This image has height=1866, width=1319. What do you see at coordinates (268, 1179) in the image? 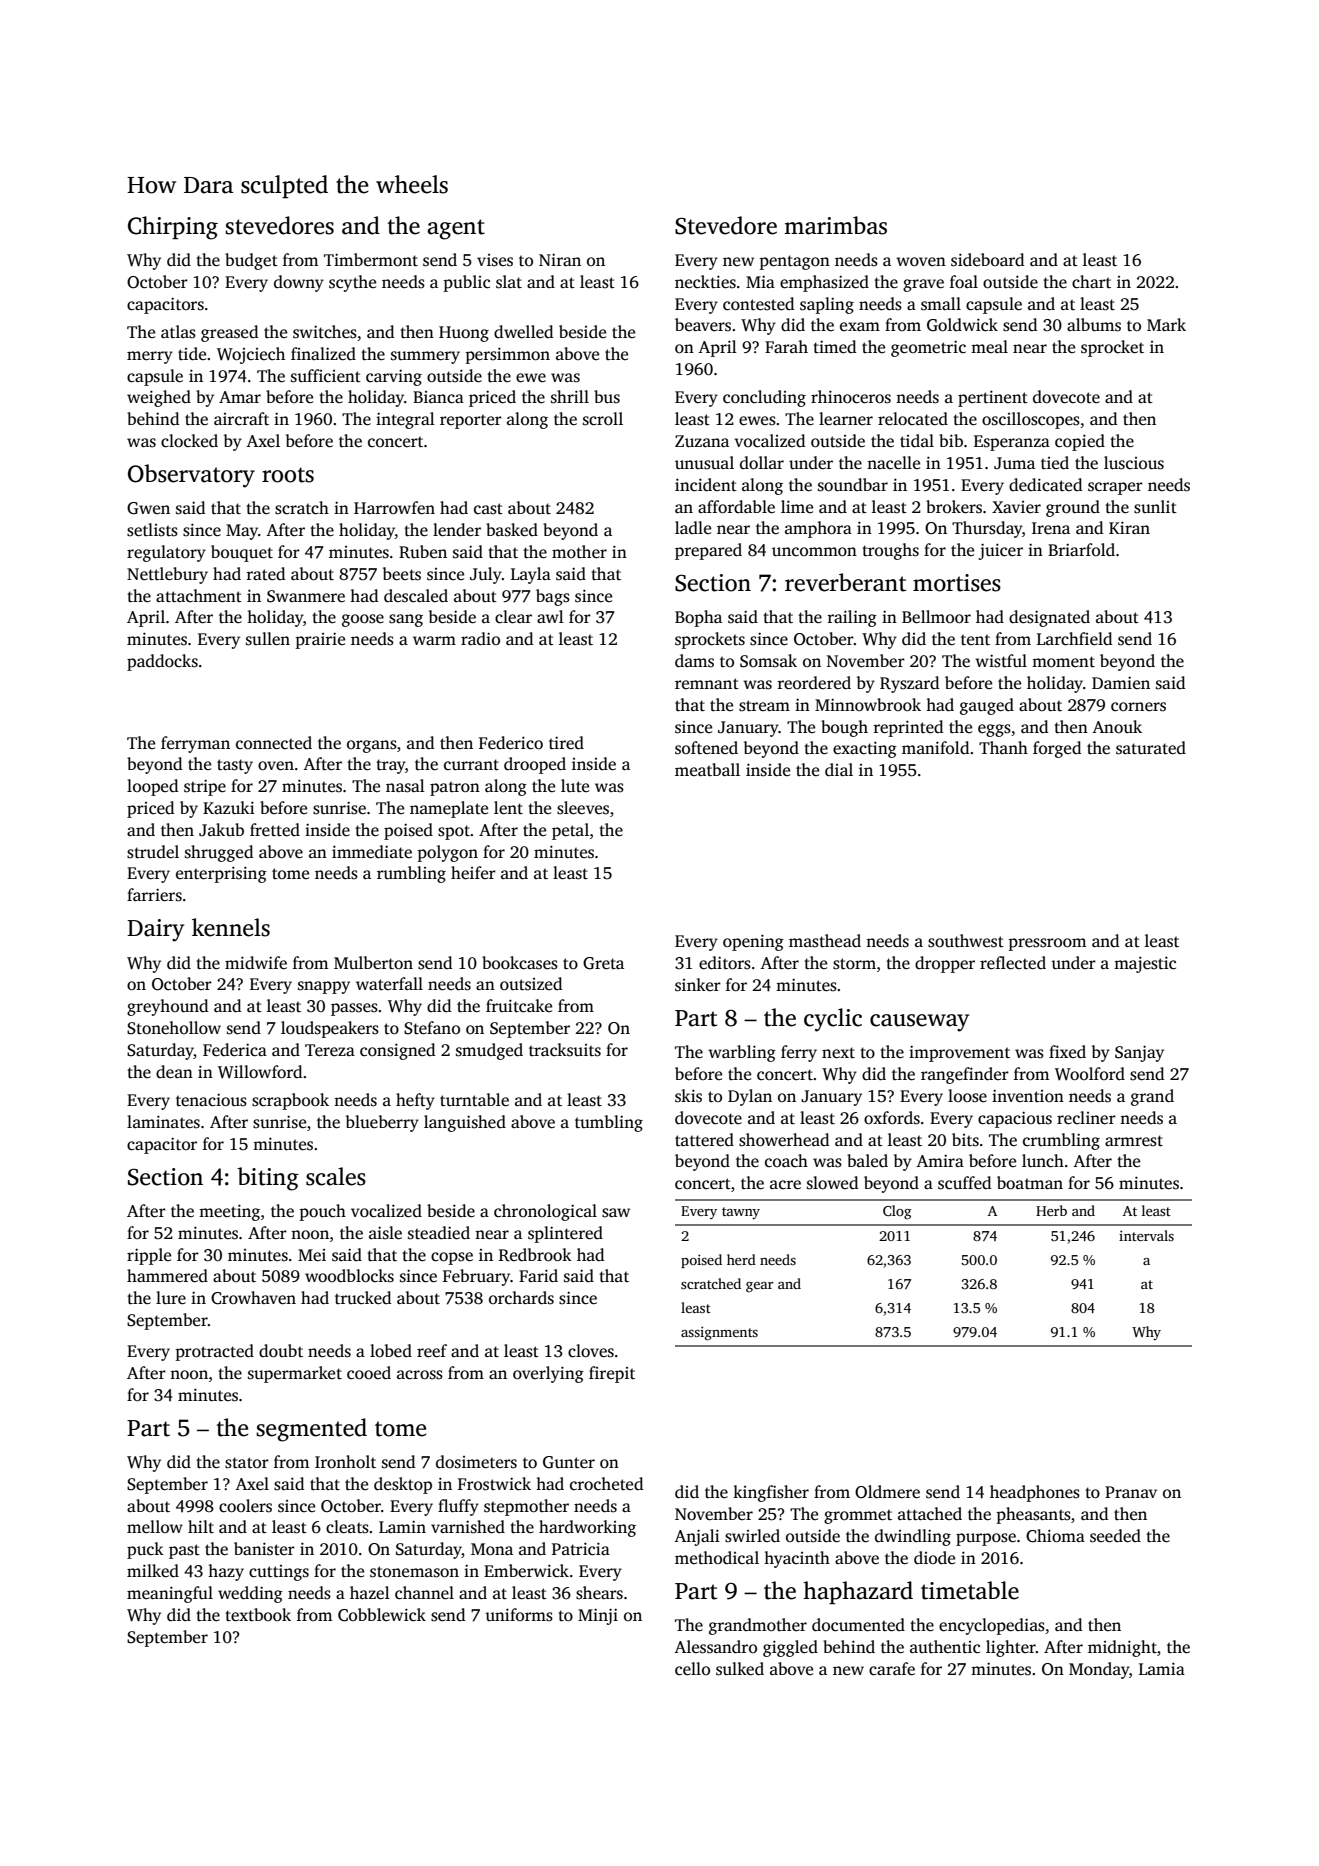
I see `biting` at bounding box center [268, 1179].
